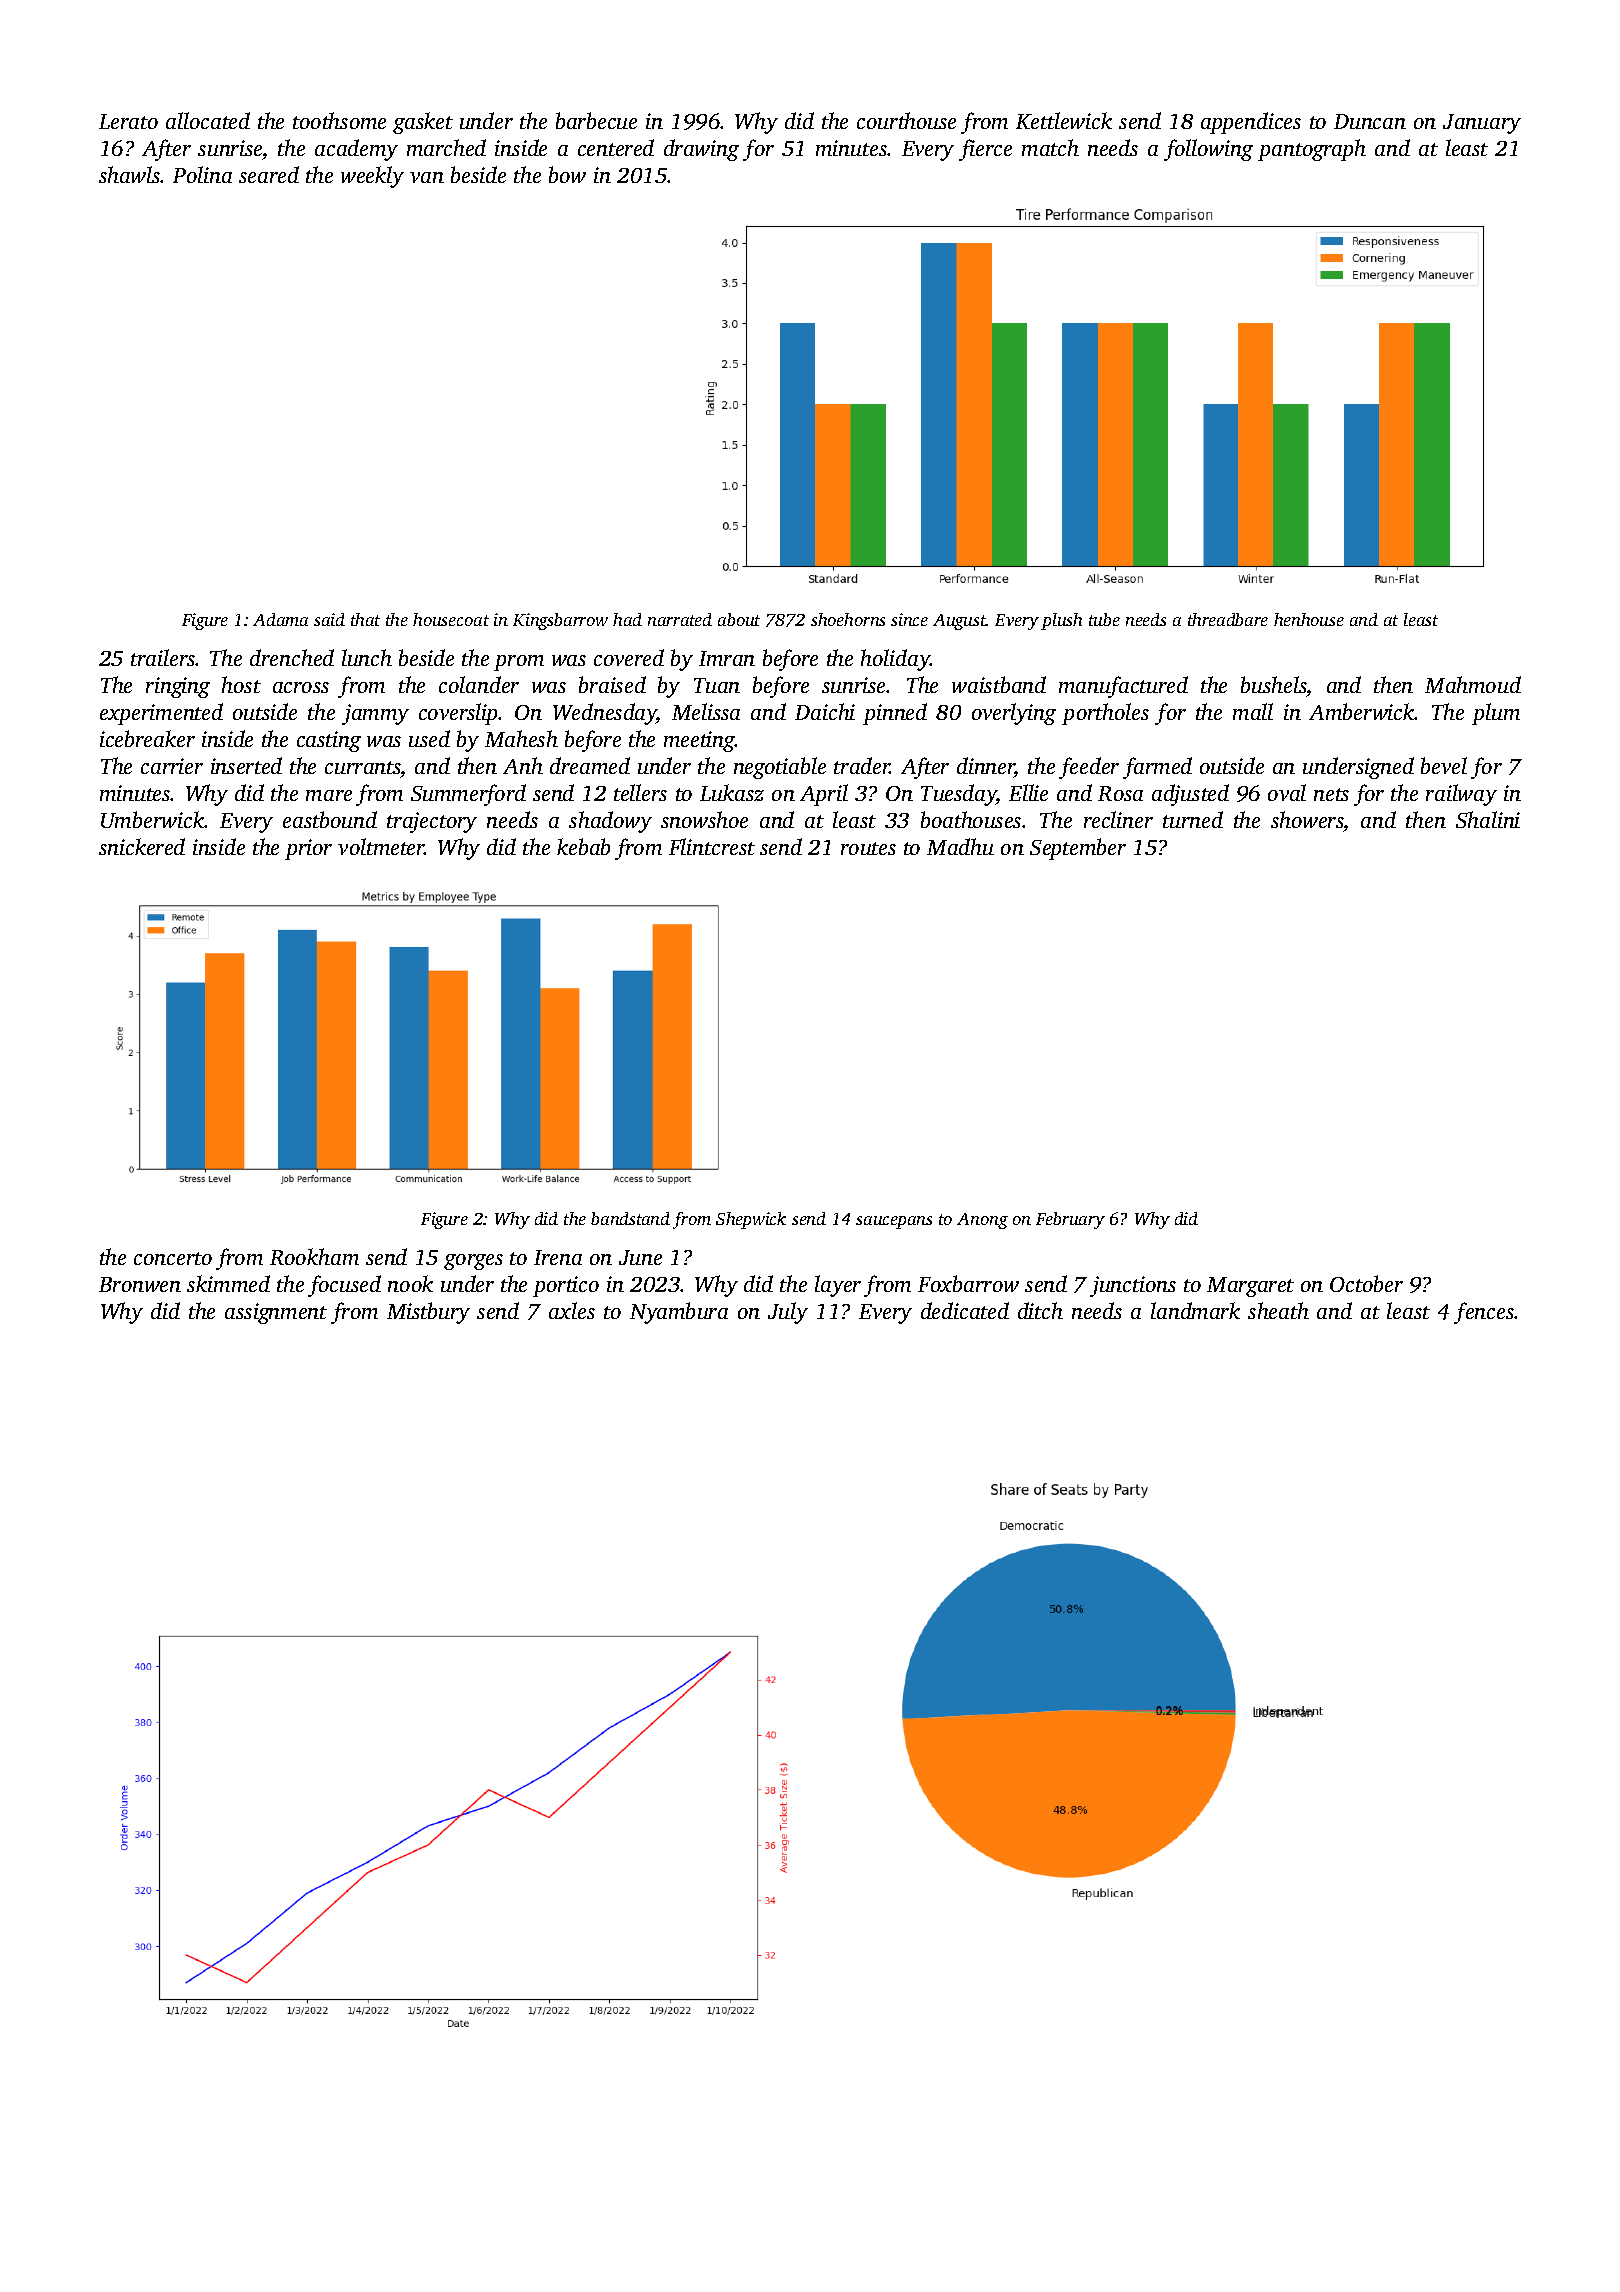  I want to click on barbecue, so click(596, 120).
